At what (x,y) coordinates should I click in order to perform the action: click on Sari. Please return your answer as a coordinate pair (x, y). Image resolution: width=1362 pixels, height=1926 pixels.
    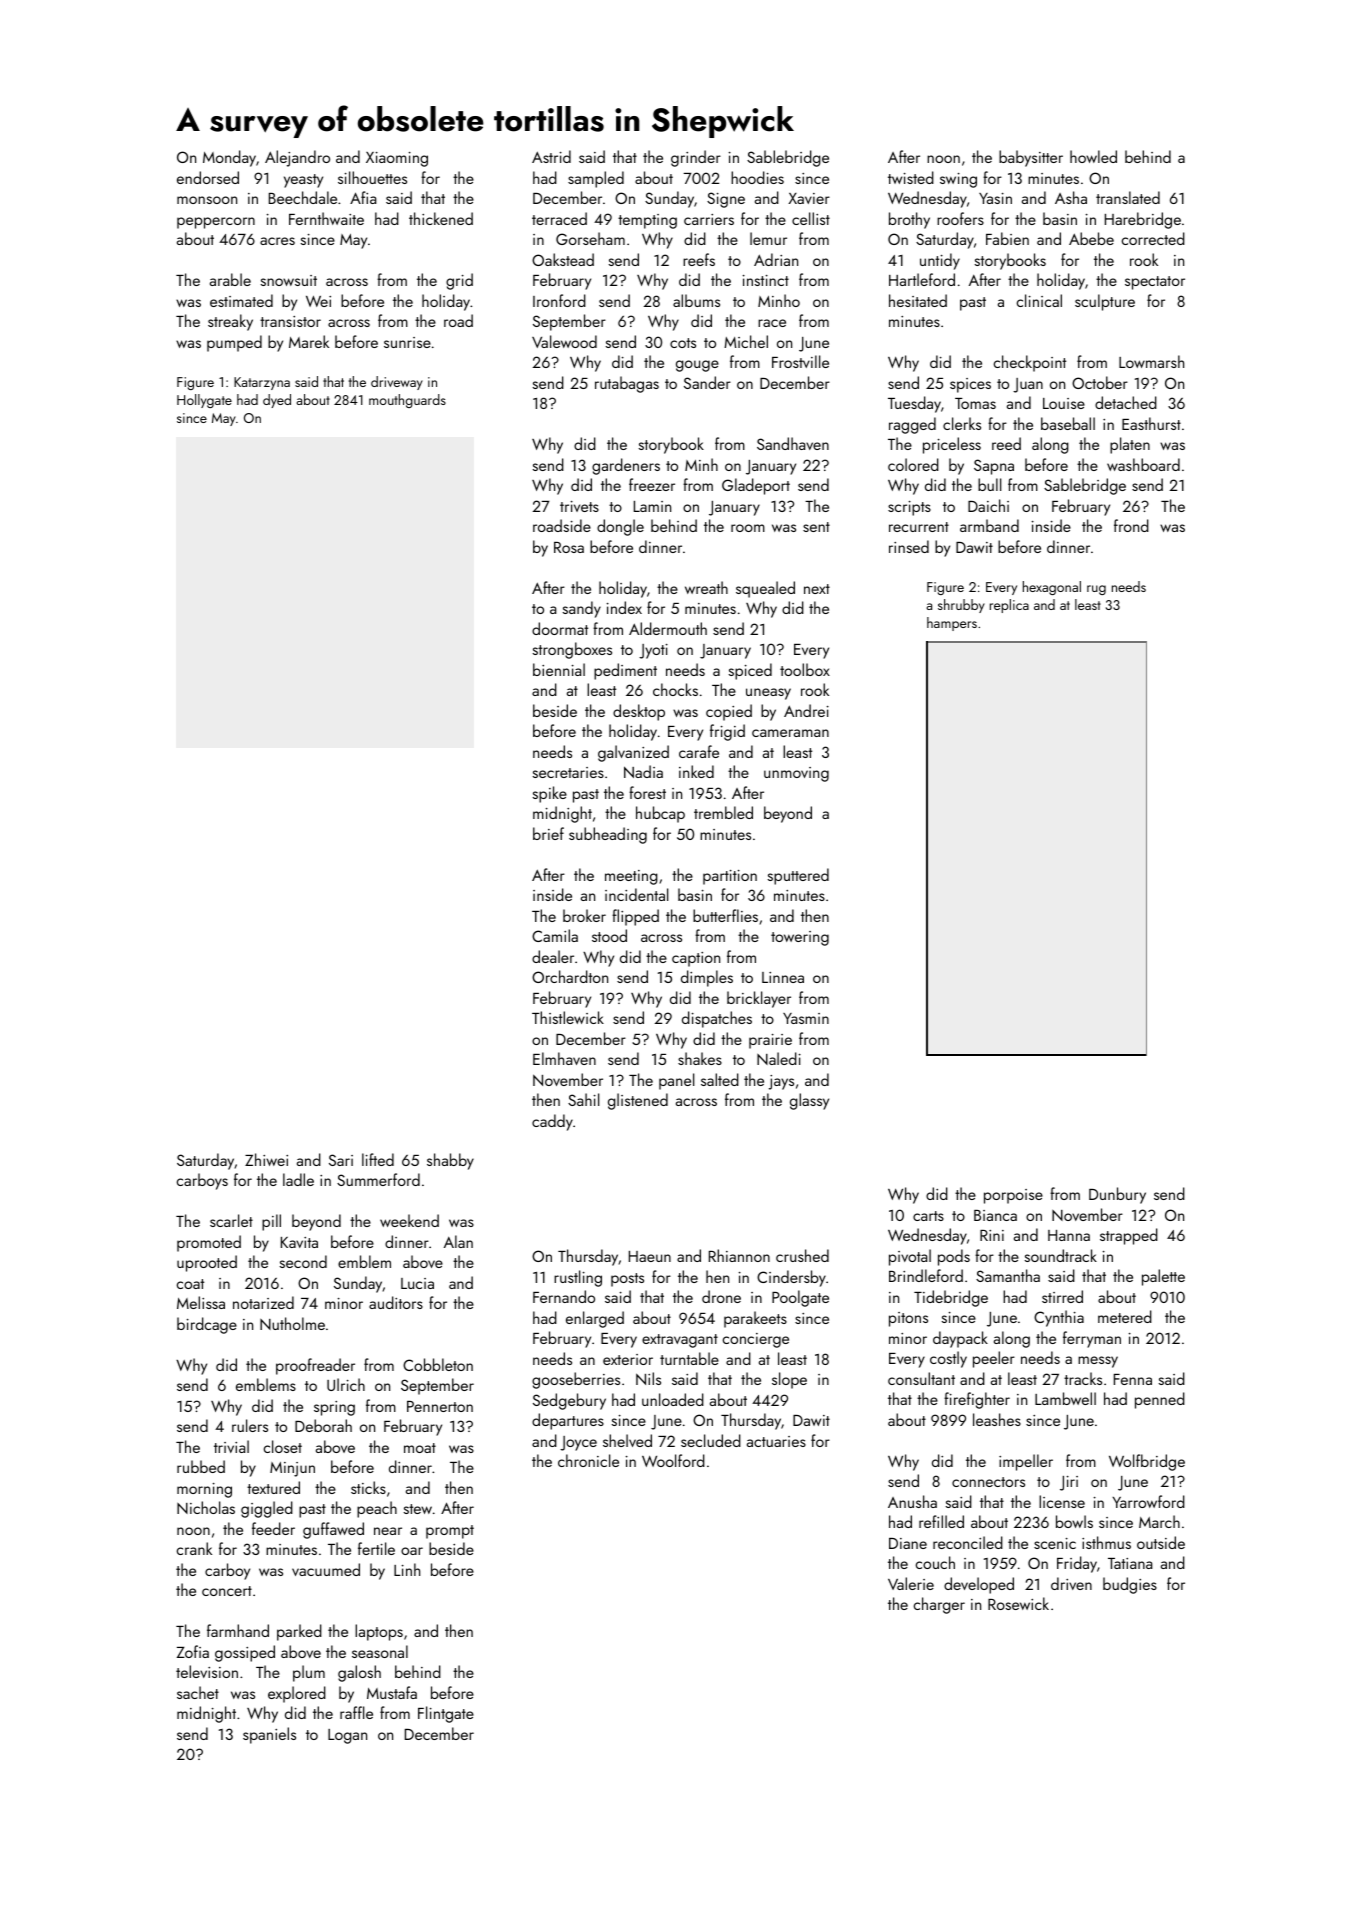
    Looking at the image, I should click on (341, 1160).
